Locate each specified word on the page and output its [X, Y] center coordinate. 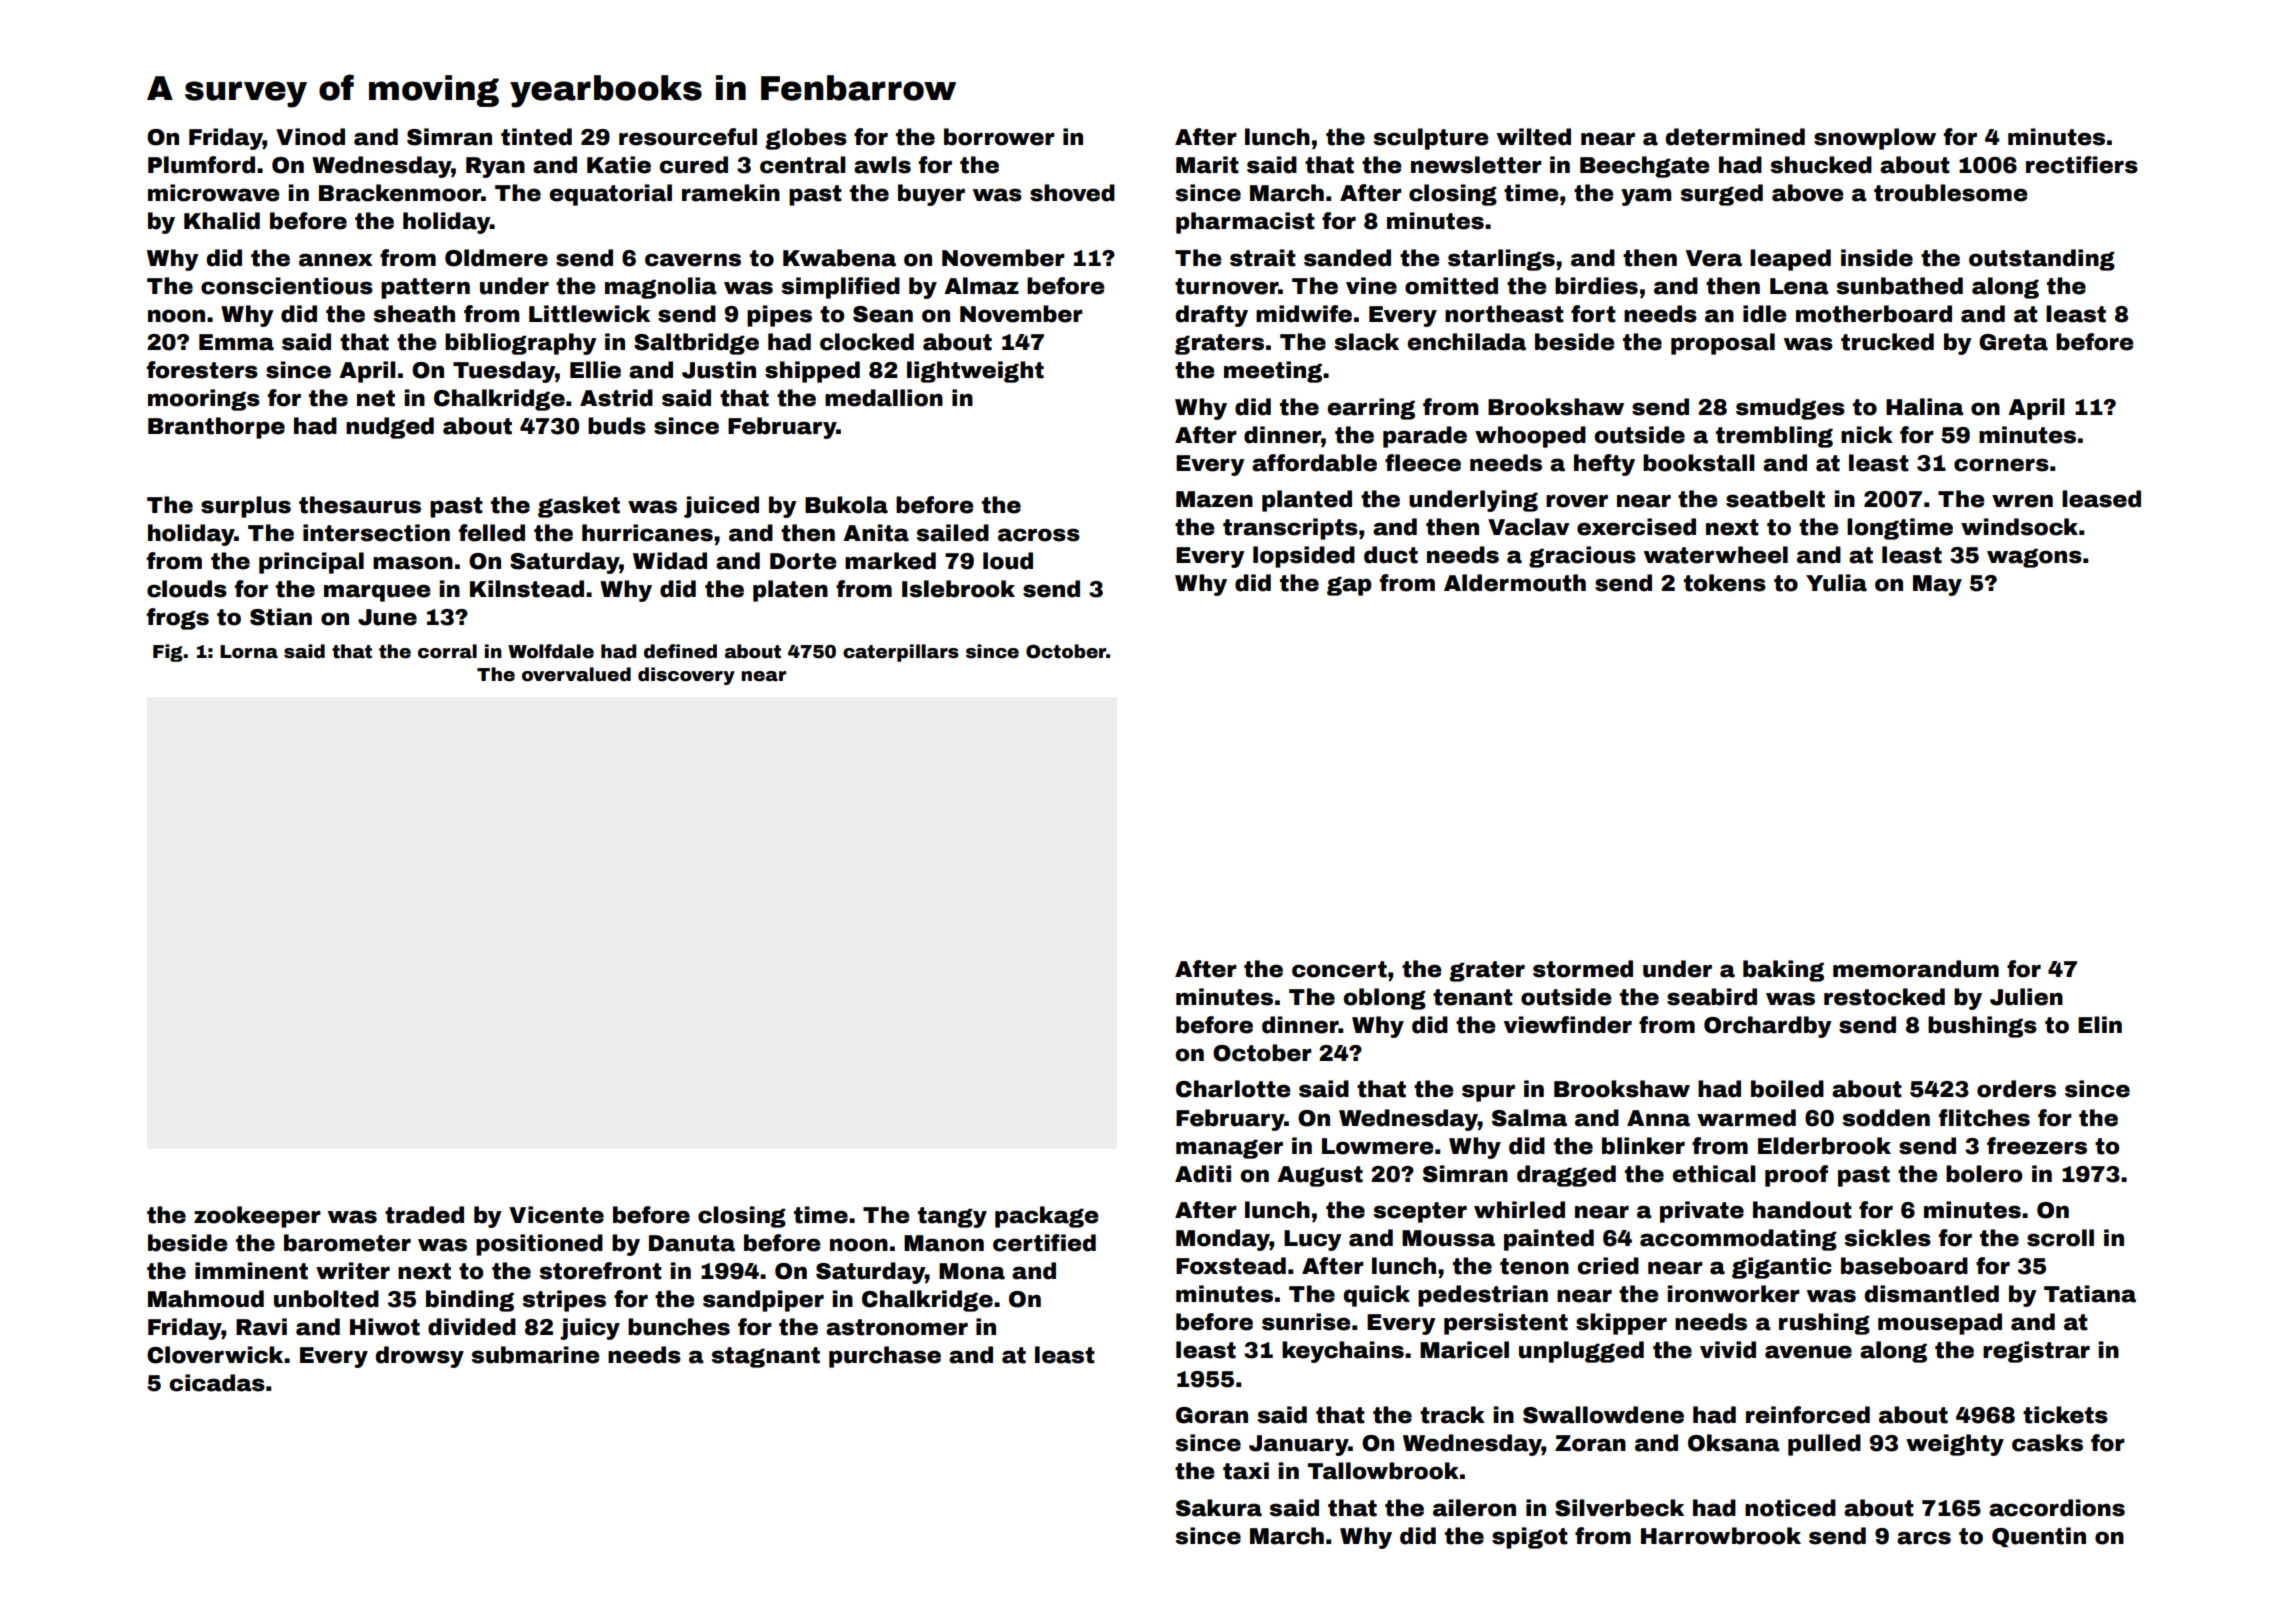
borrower [999, 137]
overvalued [576, 674]
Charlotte [1233, 1089]
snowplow [1875, 139]
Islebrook [958, 589]
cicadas [217, 1383]
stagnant [765, 1357]
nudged [390, 428]
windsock [2019, 527]
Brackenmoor [400, 193]
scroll [2060, 1238]
